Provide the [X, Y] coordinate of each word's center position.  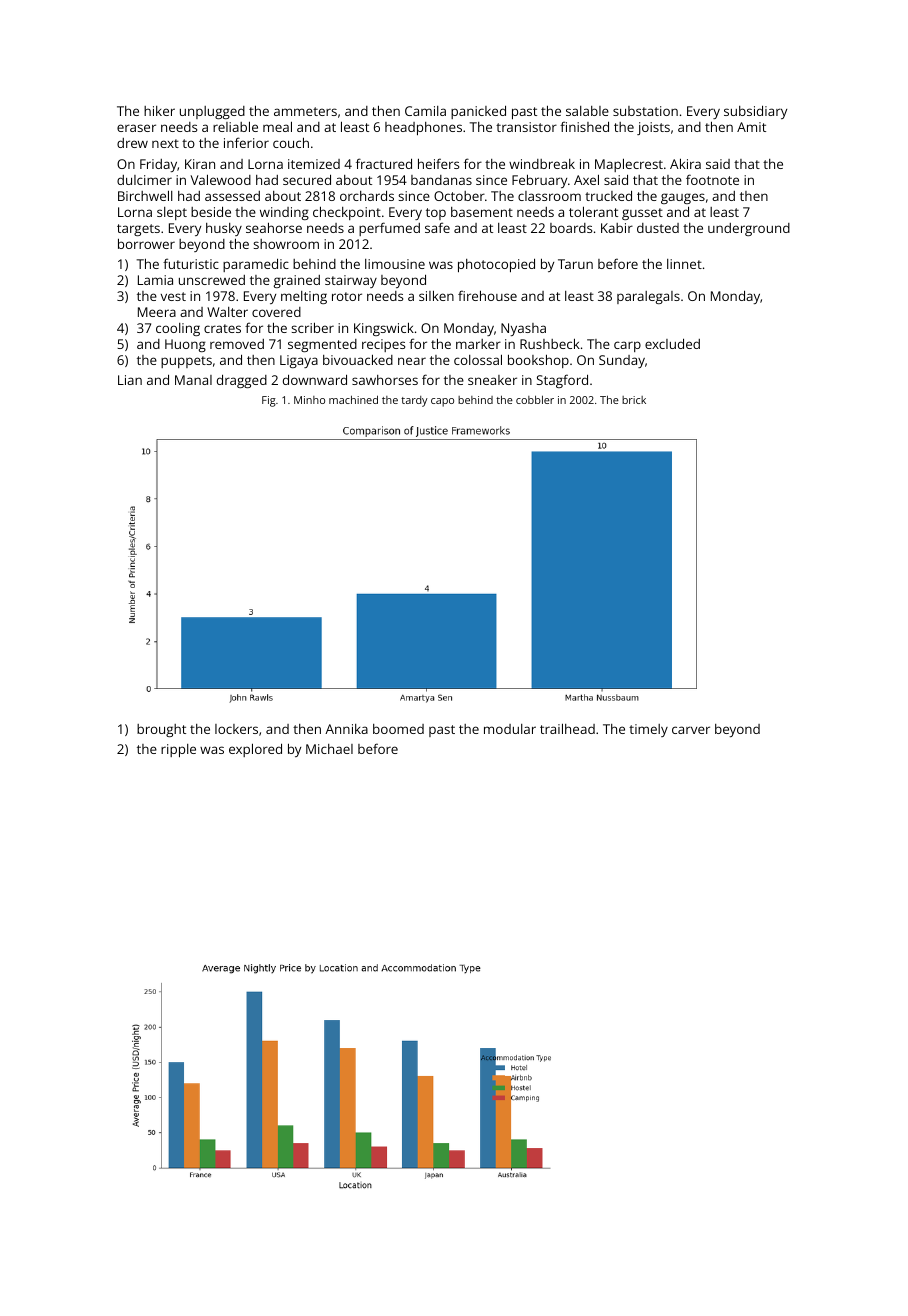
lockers [236, 729]
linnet [684, 264]
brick [634, 400]
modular [510, 729]
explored [255, 750]
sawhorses [385, 380]
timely [648, 730]
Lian [130, 380]
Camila [425, 111]
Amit [751, 127]
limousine [395, 264]
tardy [414, 401]
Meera [157, 312]
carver [691, 730]
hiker [159, 111]
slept [172, 213]
